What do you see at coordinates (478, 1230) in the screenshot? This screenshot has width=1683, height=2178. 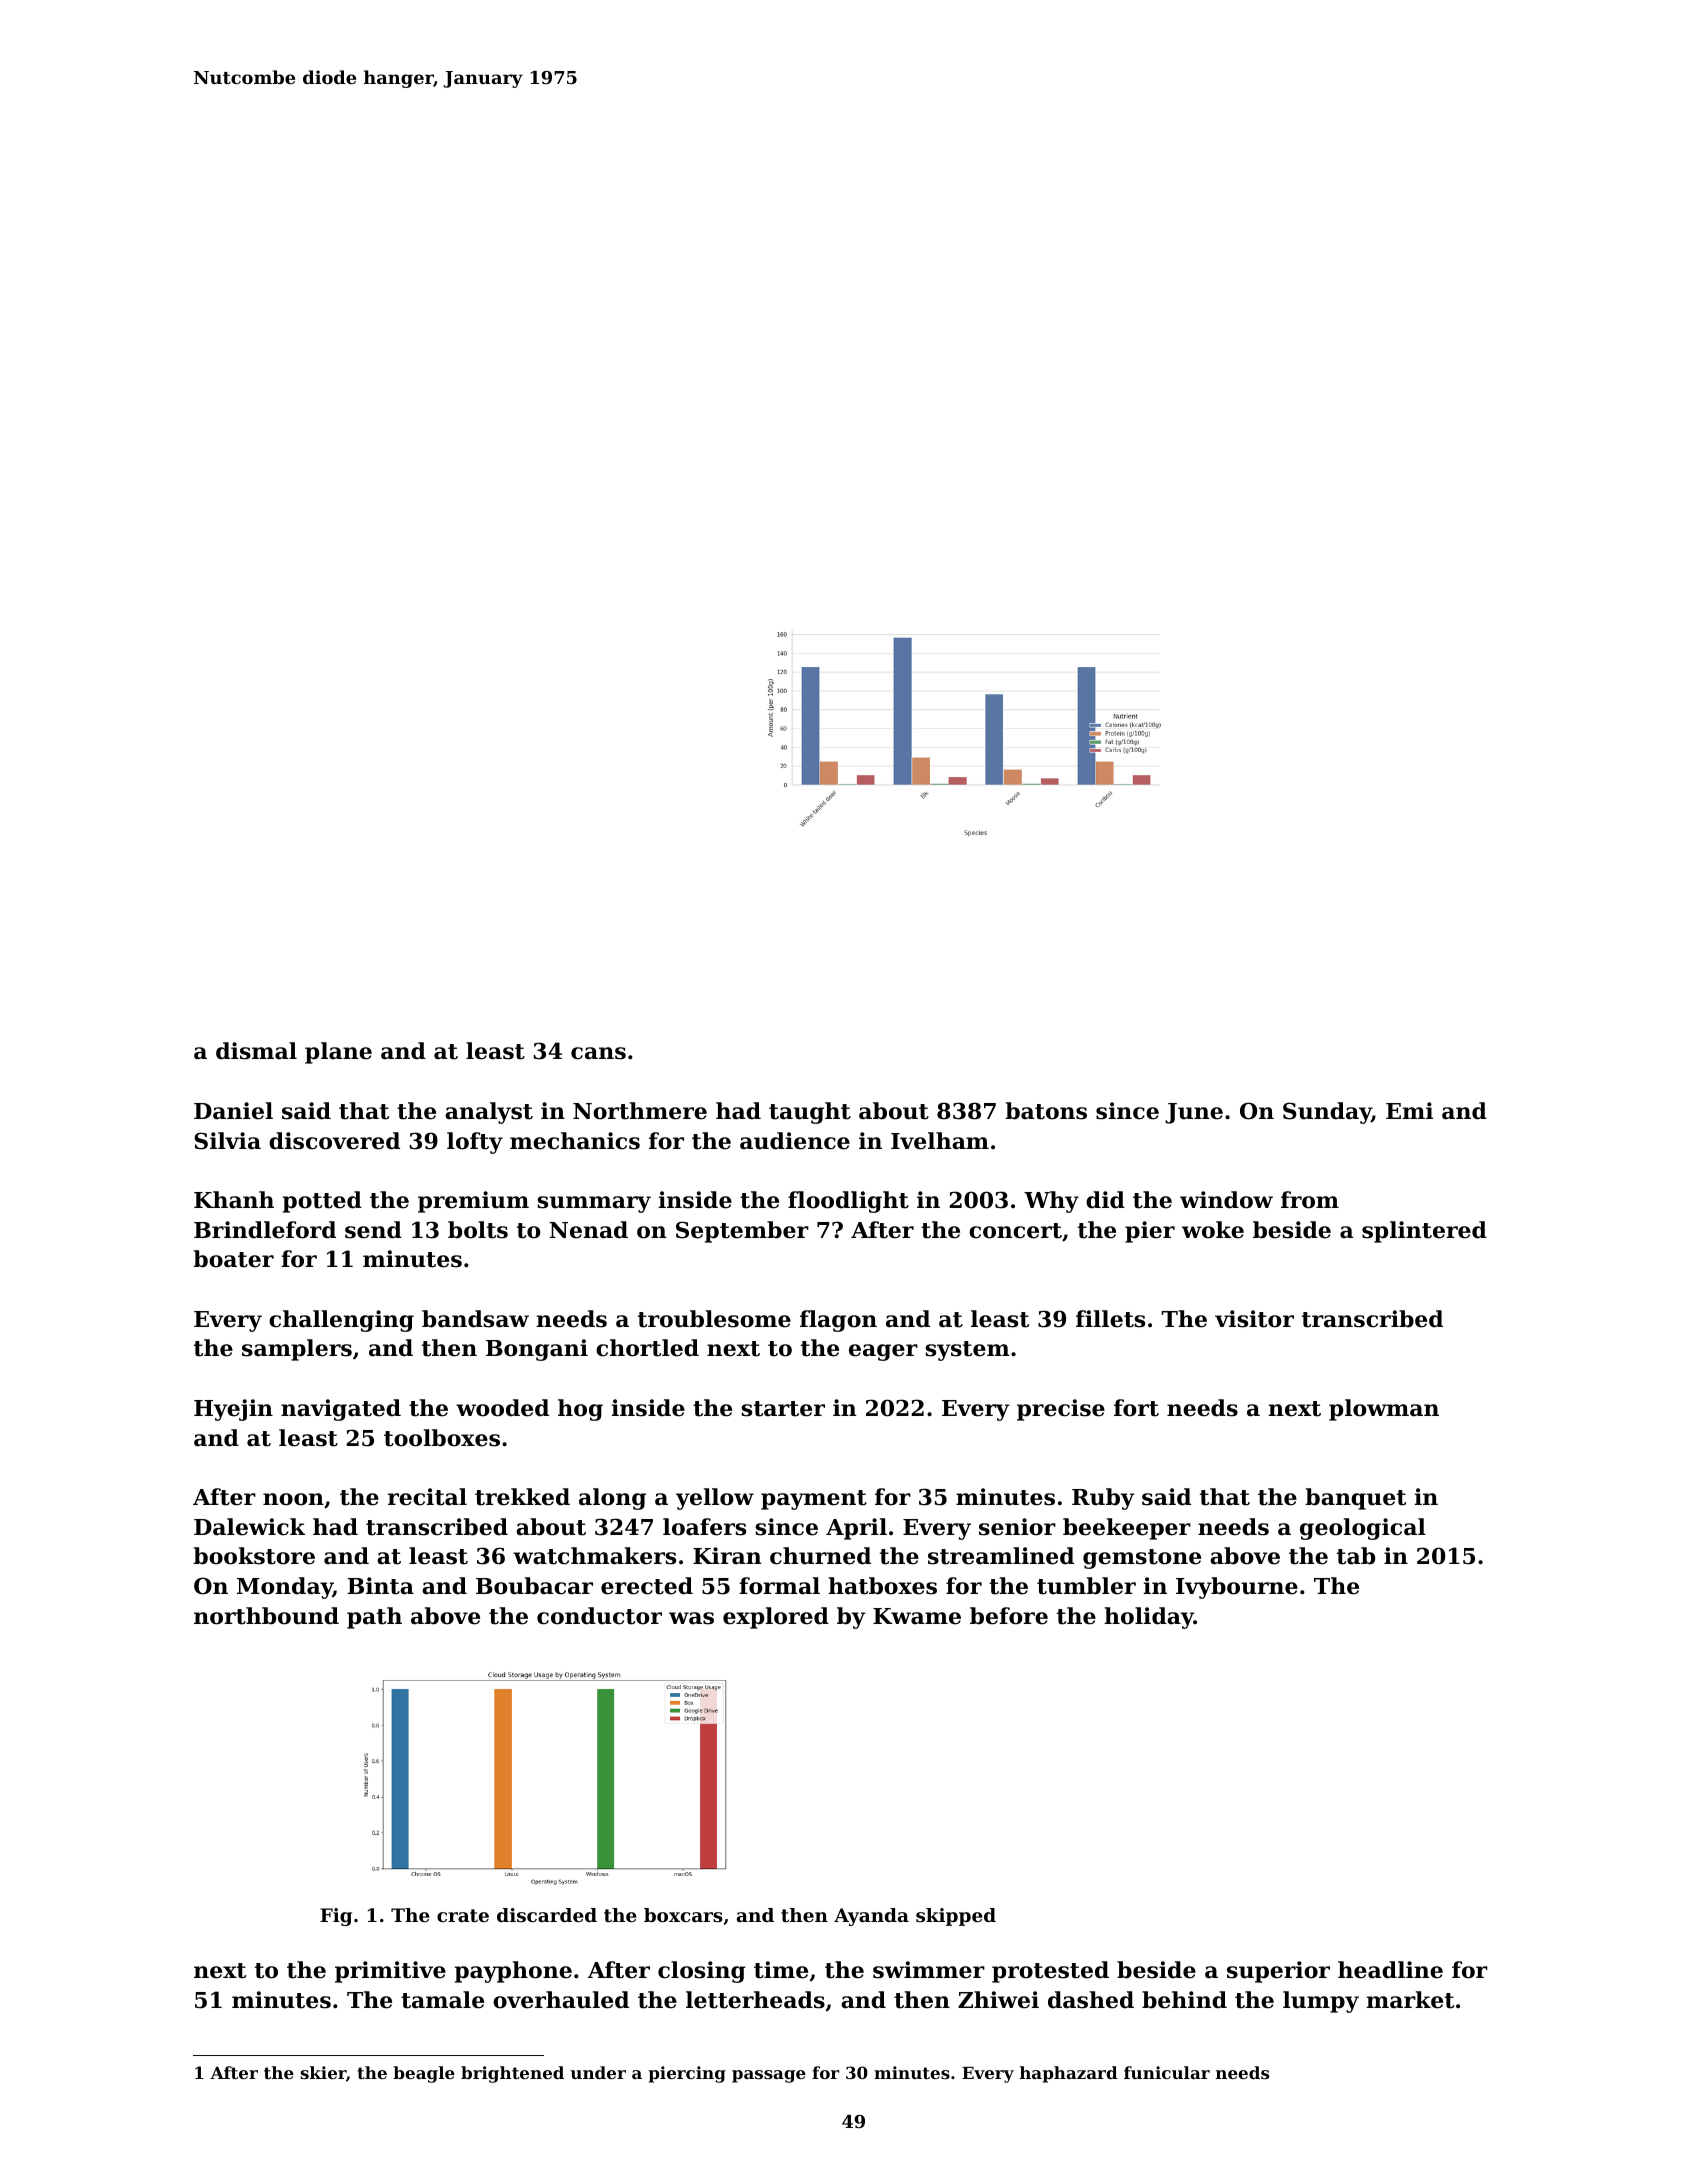 I see `bolts` at bounding box center [478, 1230].
